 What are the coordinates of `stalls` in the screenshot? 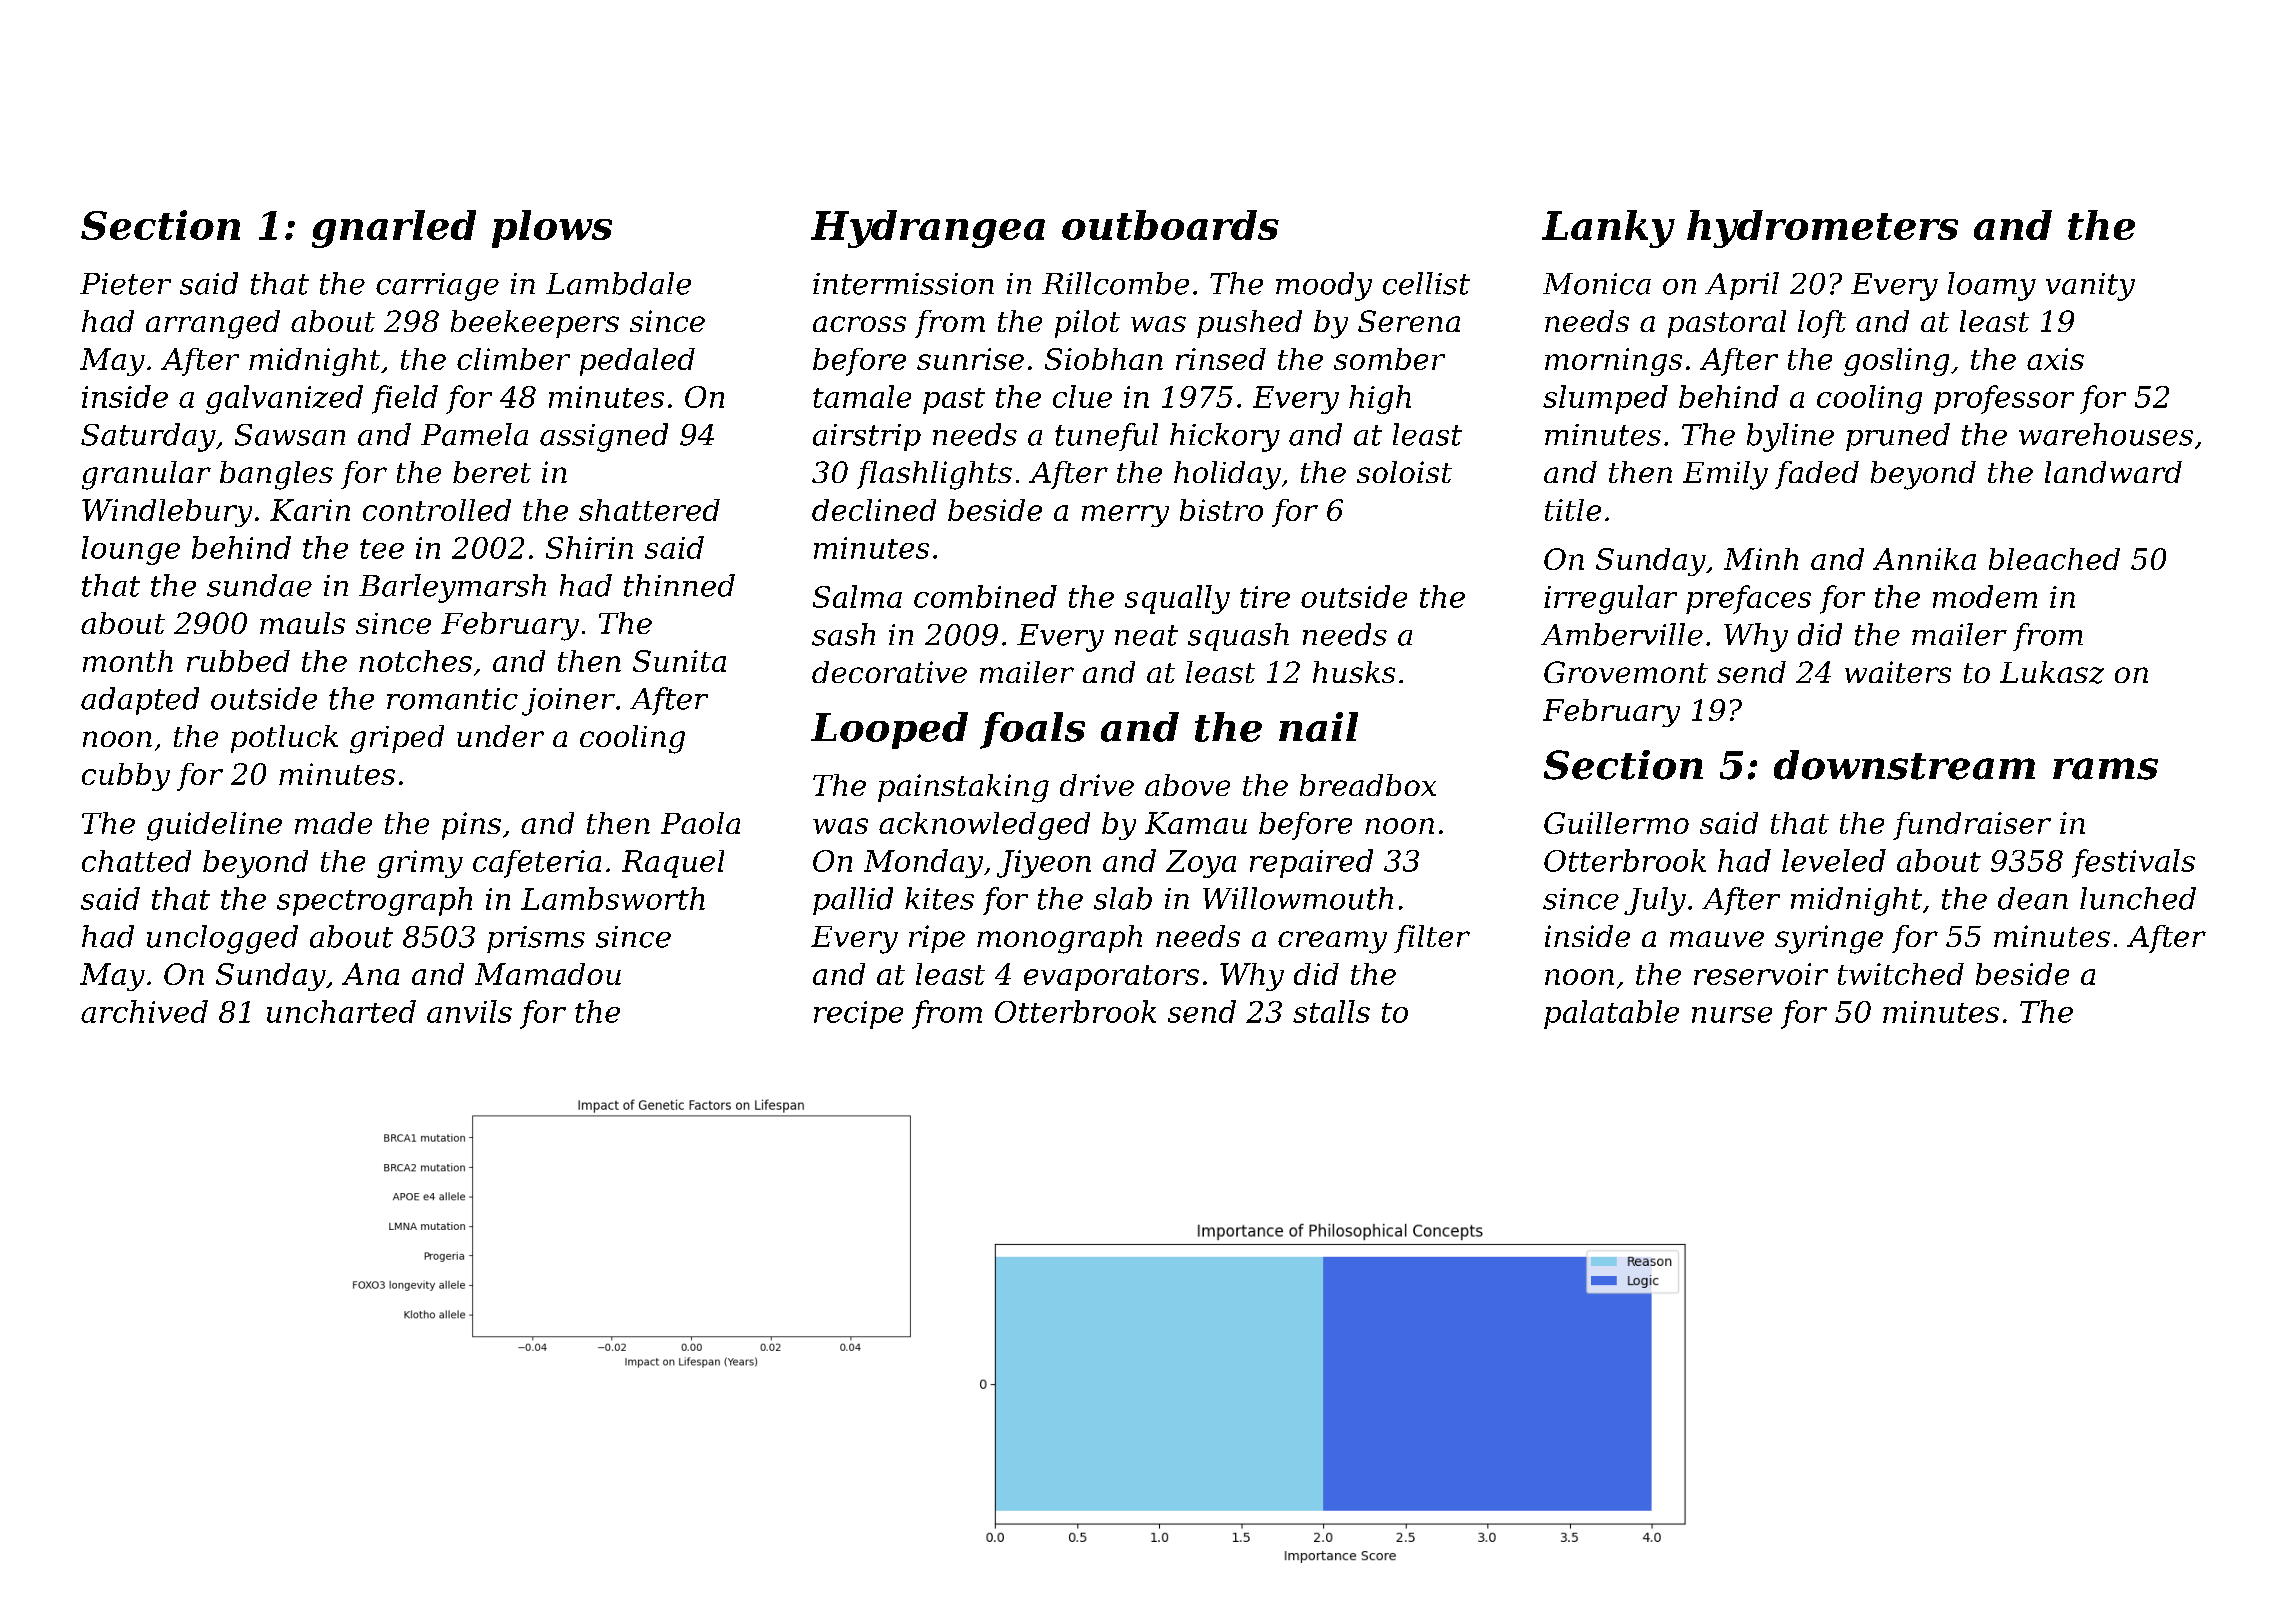 It's located at (1331, 1011).
